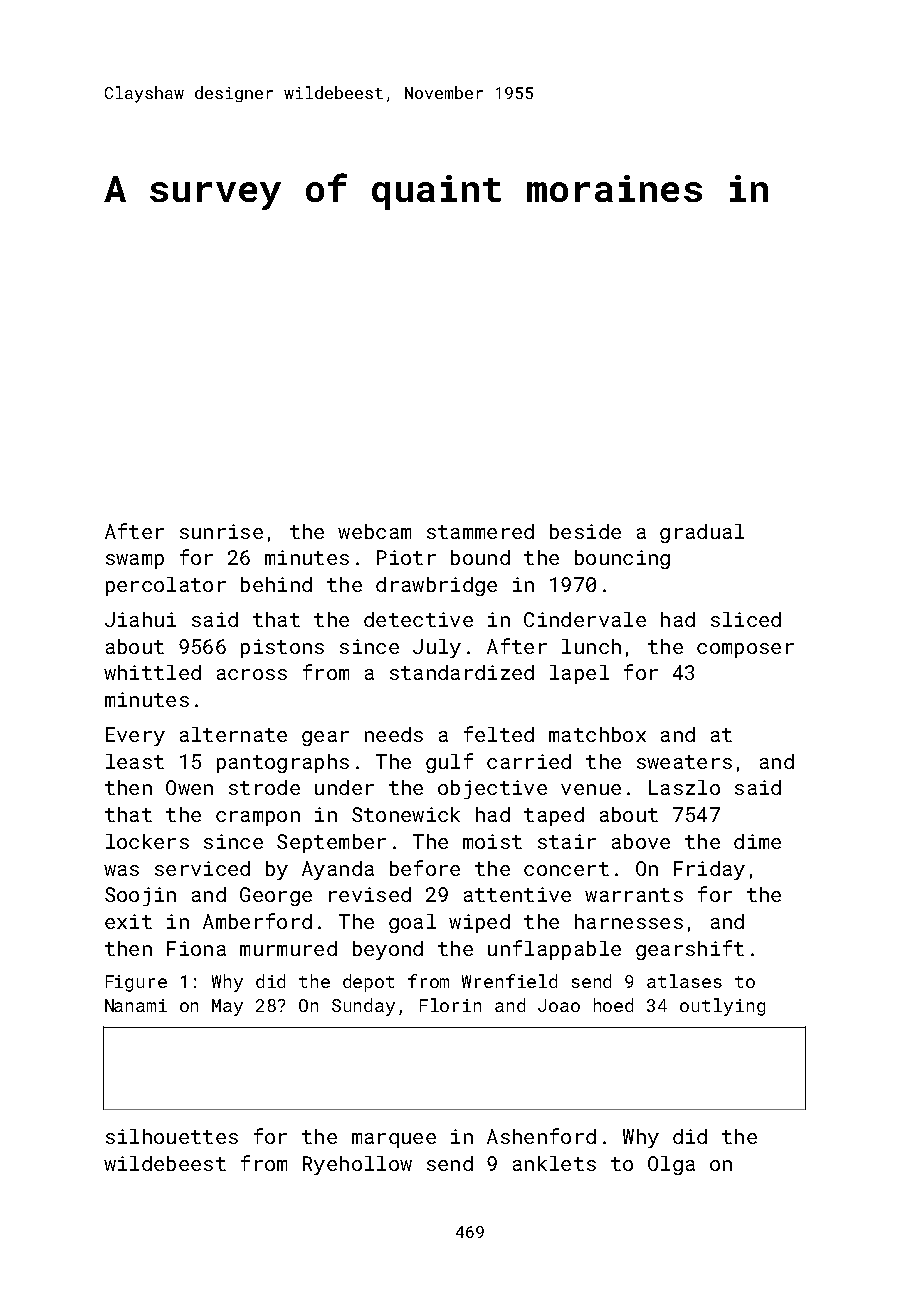 Image resolution: width=909 pixels, height=1289 pixels. I want to click on July, so click(437, 648).
